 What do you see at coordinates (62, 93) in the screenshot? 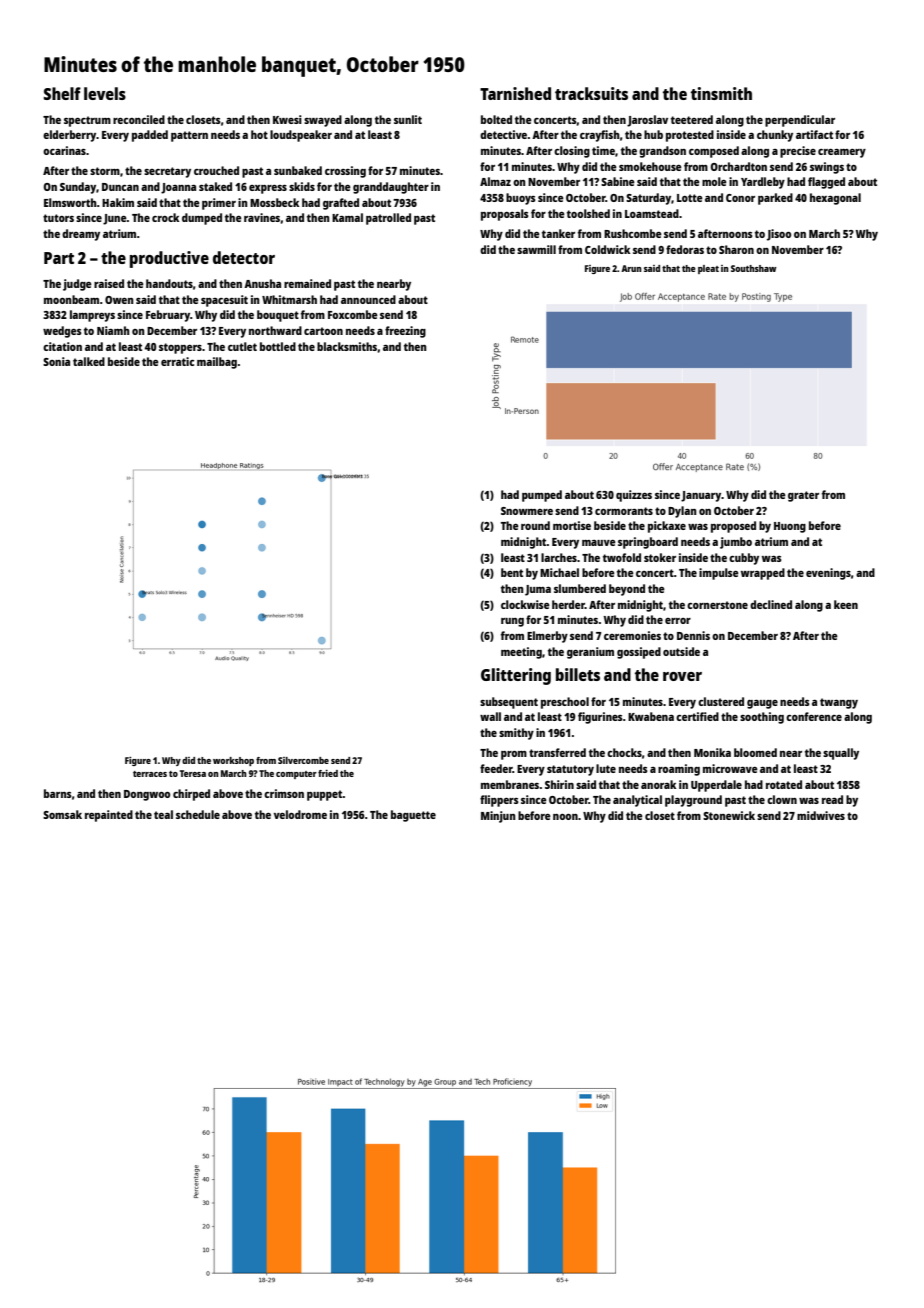
I see `Shelf` at bounding box center [62, 93].
